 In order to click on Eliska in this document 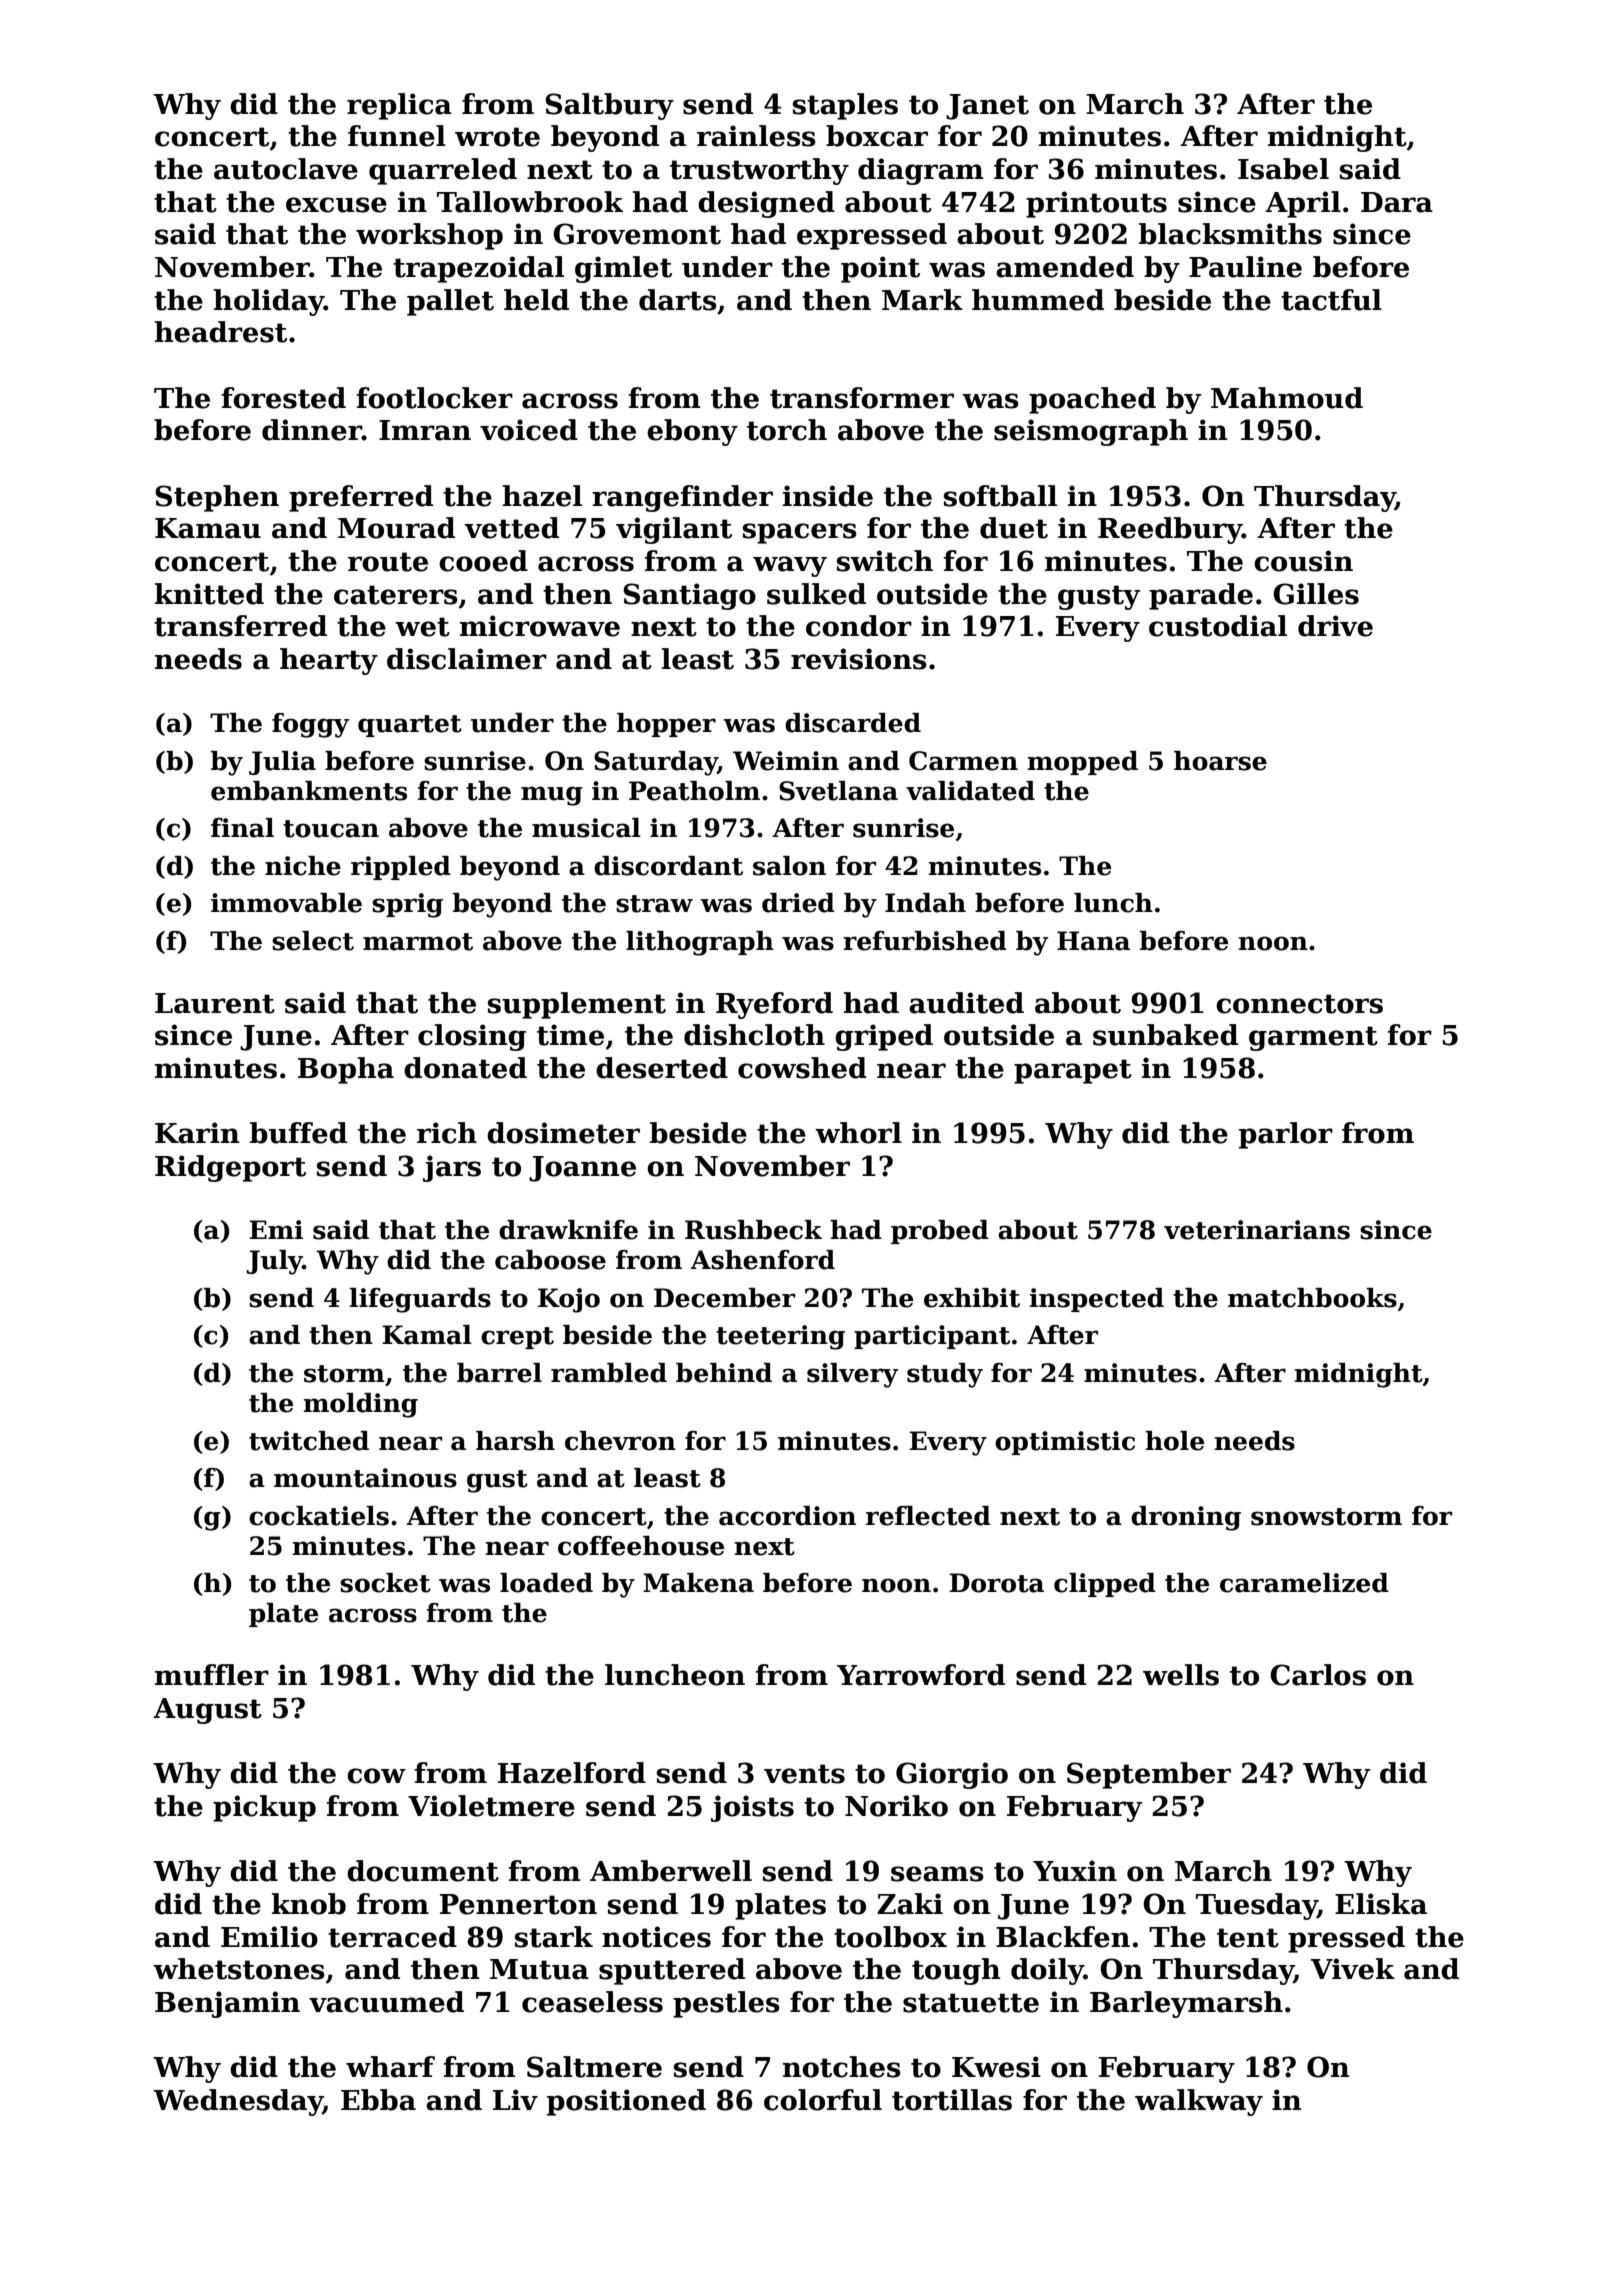, I will do `click(1381, 1904)`.
